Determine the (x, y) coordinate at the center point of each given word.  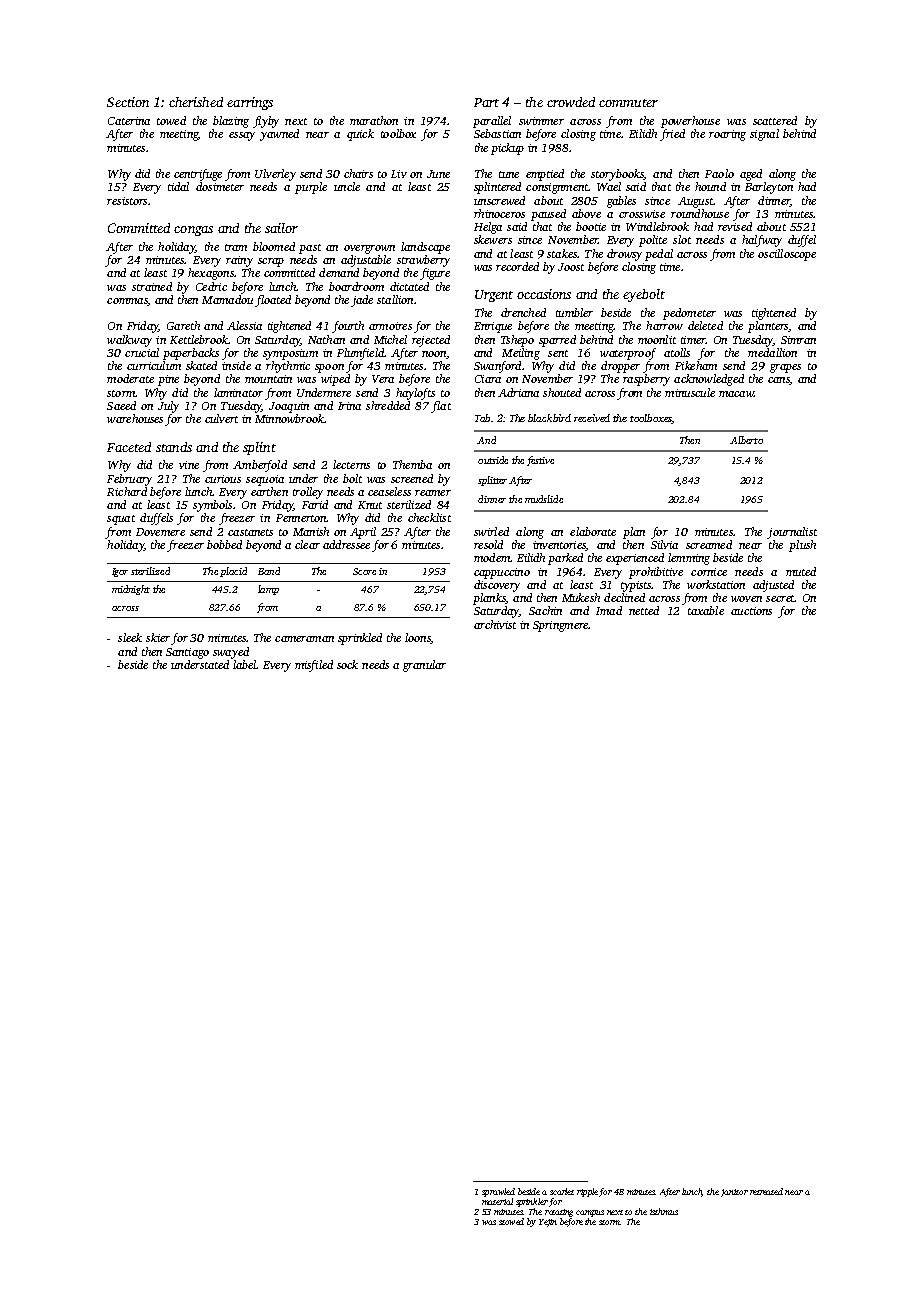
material (497, 1201)
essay (242, 136)
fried (672, 135)
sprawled (498, 1192)
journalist (792, 533)
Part (486, 102)
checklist (429, 517)
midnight (131, 590)
